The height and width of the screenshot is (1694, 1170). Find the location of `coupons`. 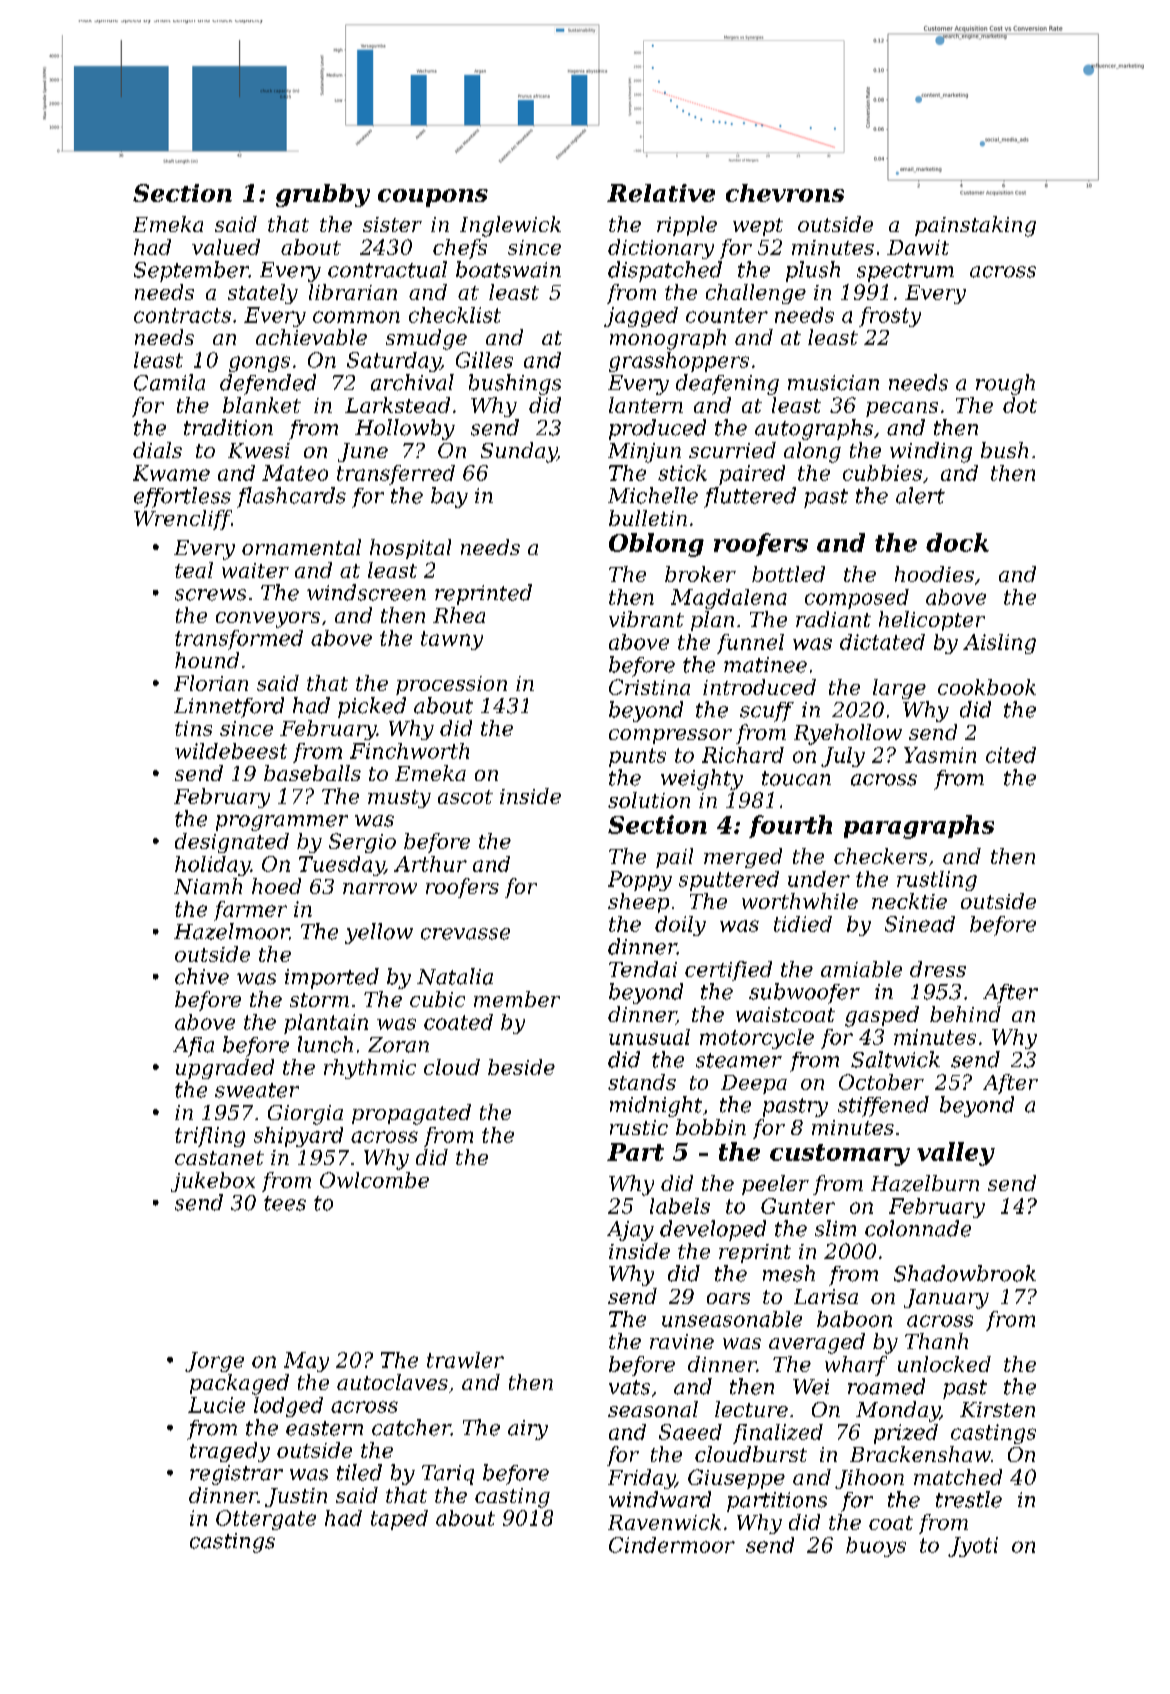

coupons is located at coordinates (433, 198).
